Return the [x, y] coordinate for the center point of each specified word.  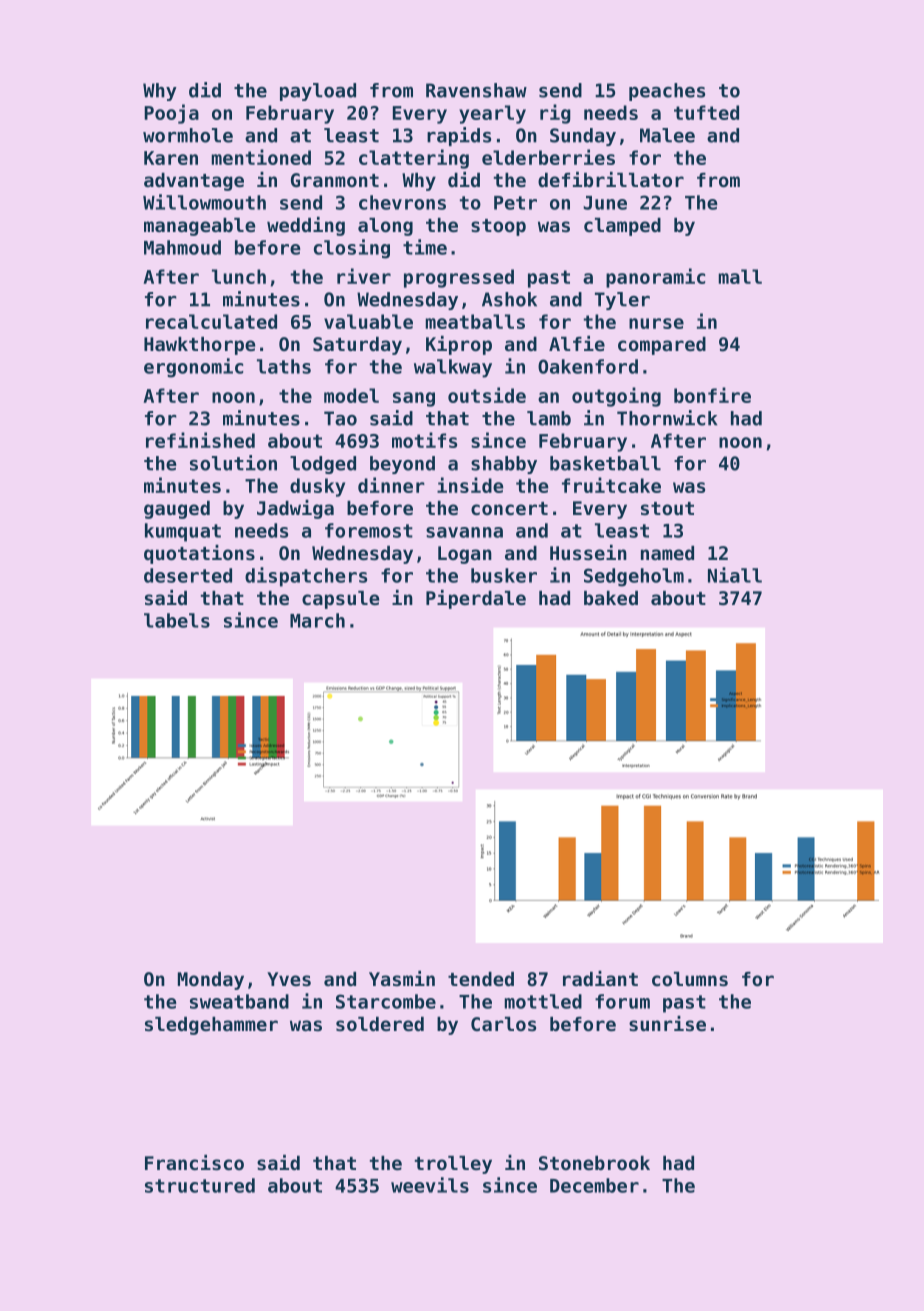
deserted [188, 575]
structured [200, 1185]
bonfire [712, 395]
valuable [368, 321]
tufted [706, 112]
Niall [735, 575]
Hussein [588, 553]
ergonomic [193, 368]
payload [318, 92]
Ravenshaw [476, 90]
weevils [430, 1185]
